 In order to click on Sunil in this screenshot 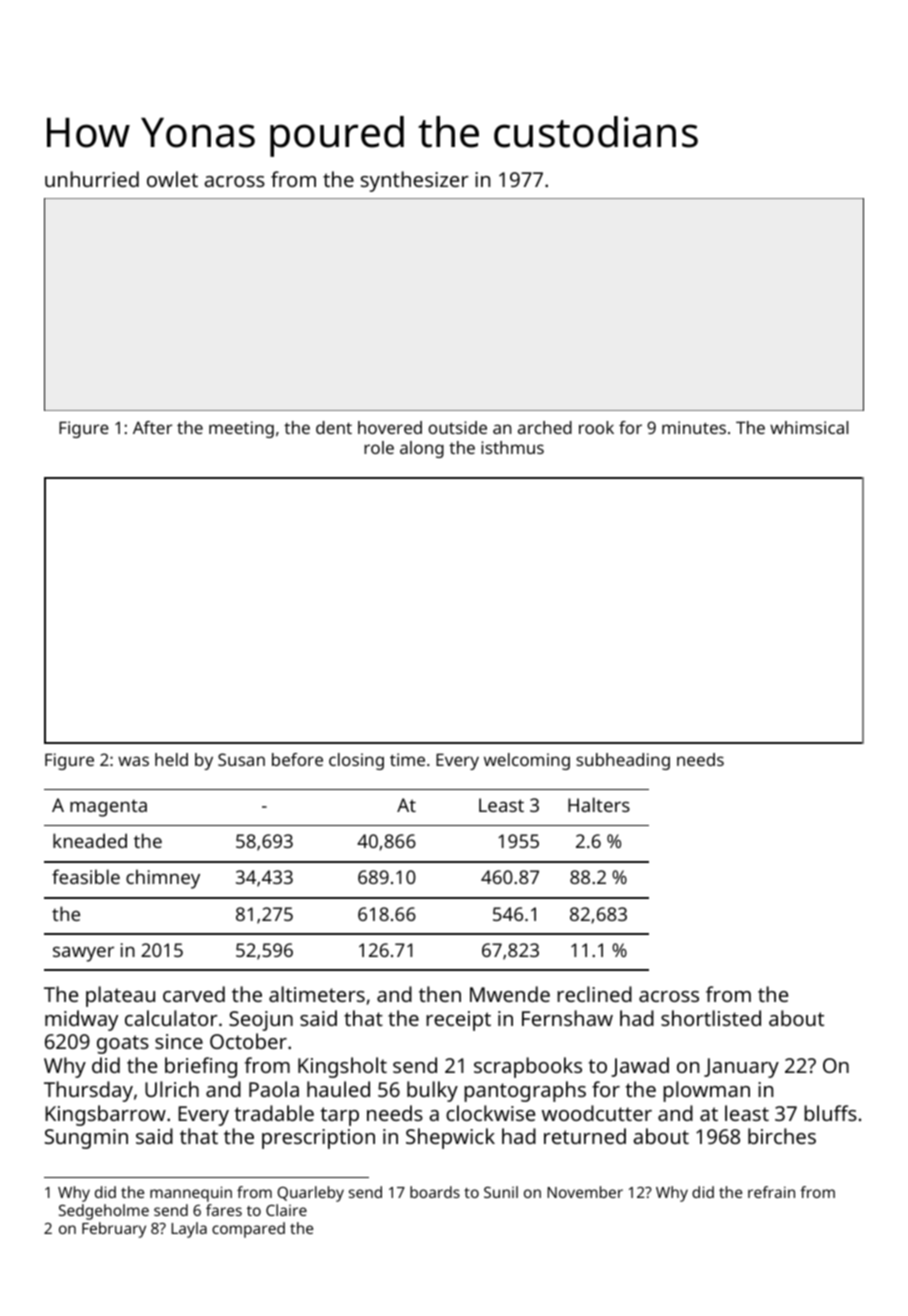, I will do `click(501, 1192)`.
